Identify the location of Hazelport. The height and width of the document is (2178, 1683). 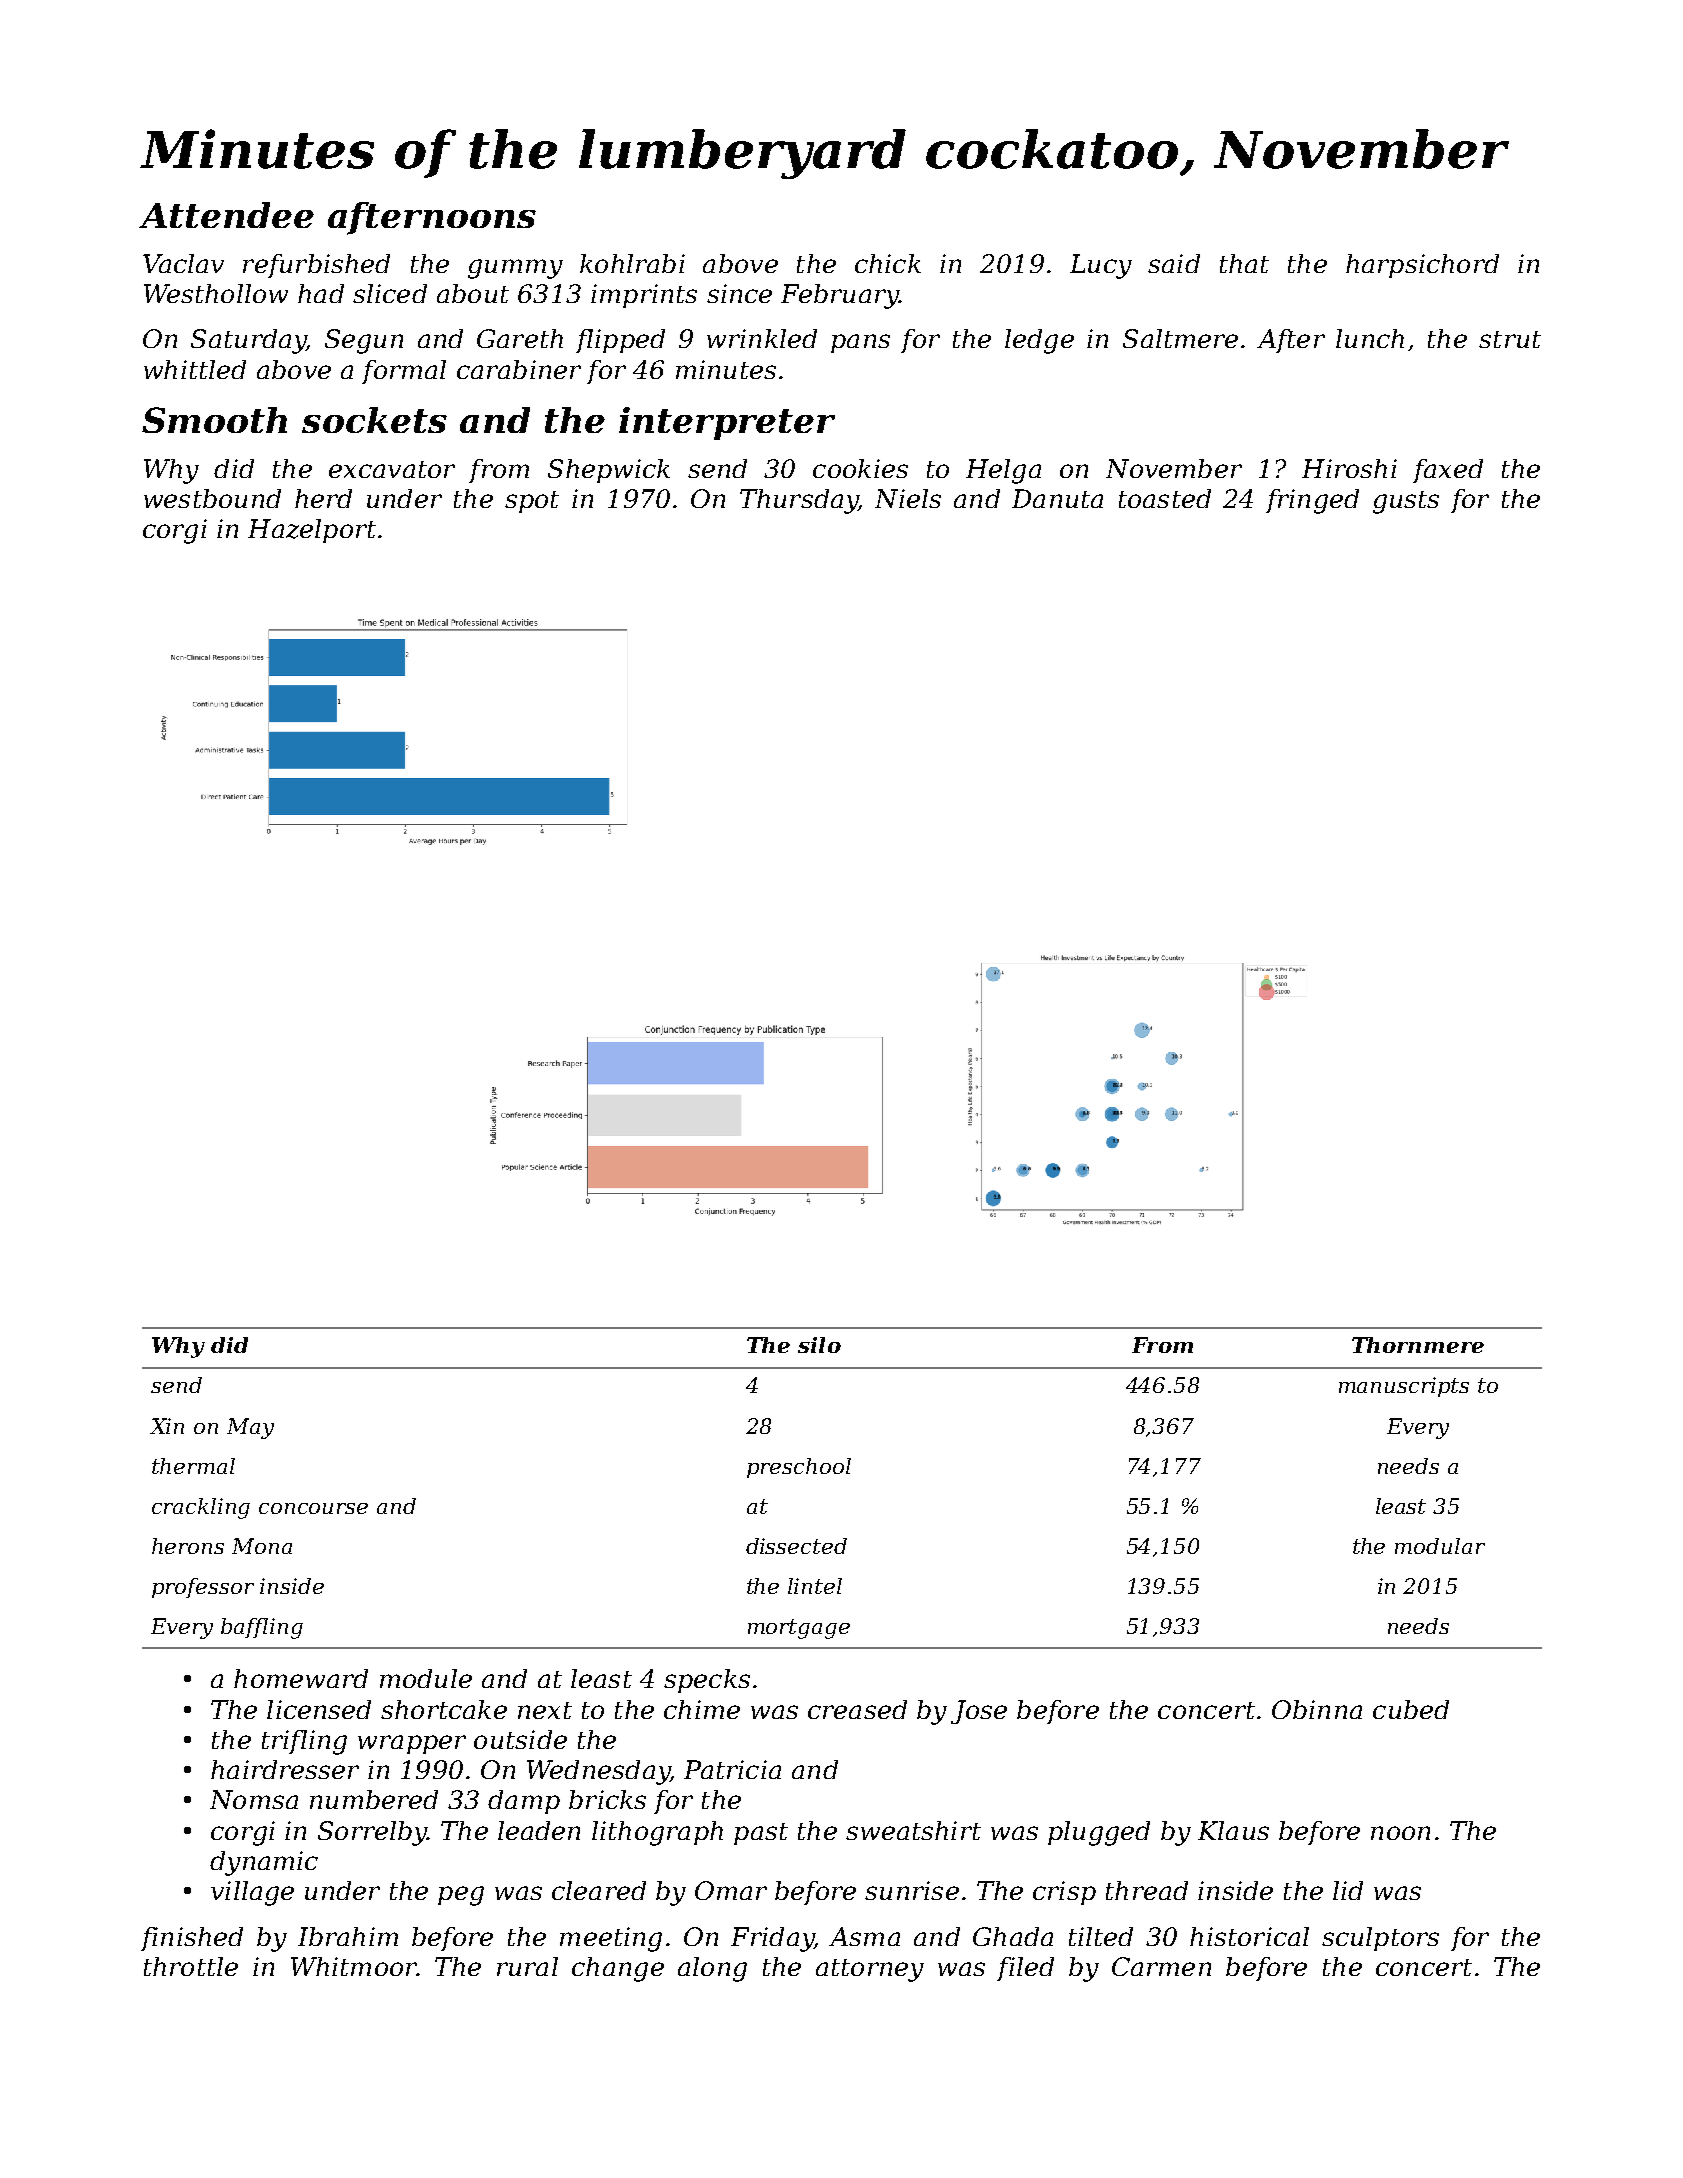
(312, 531).
